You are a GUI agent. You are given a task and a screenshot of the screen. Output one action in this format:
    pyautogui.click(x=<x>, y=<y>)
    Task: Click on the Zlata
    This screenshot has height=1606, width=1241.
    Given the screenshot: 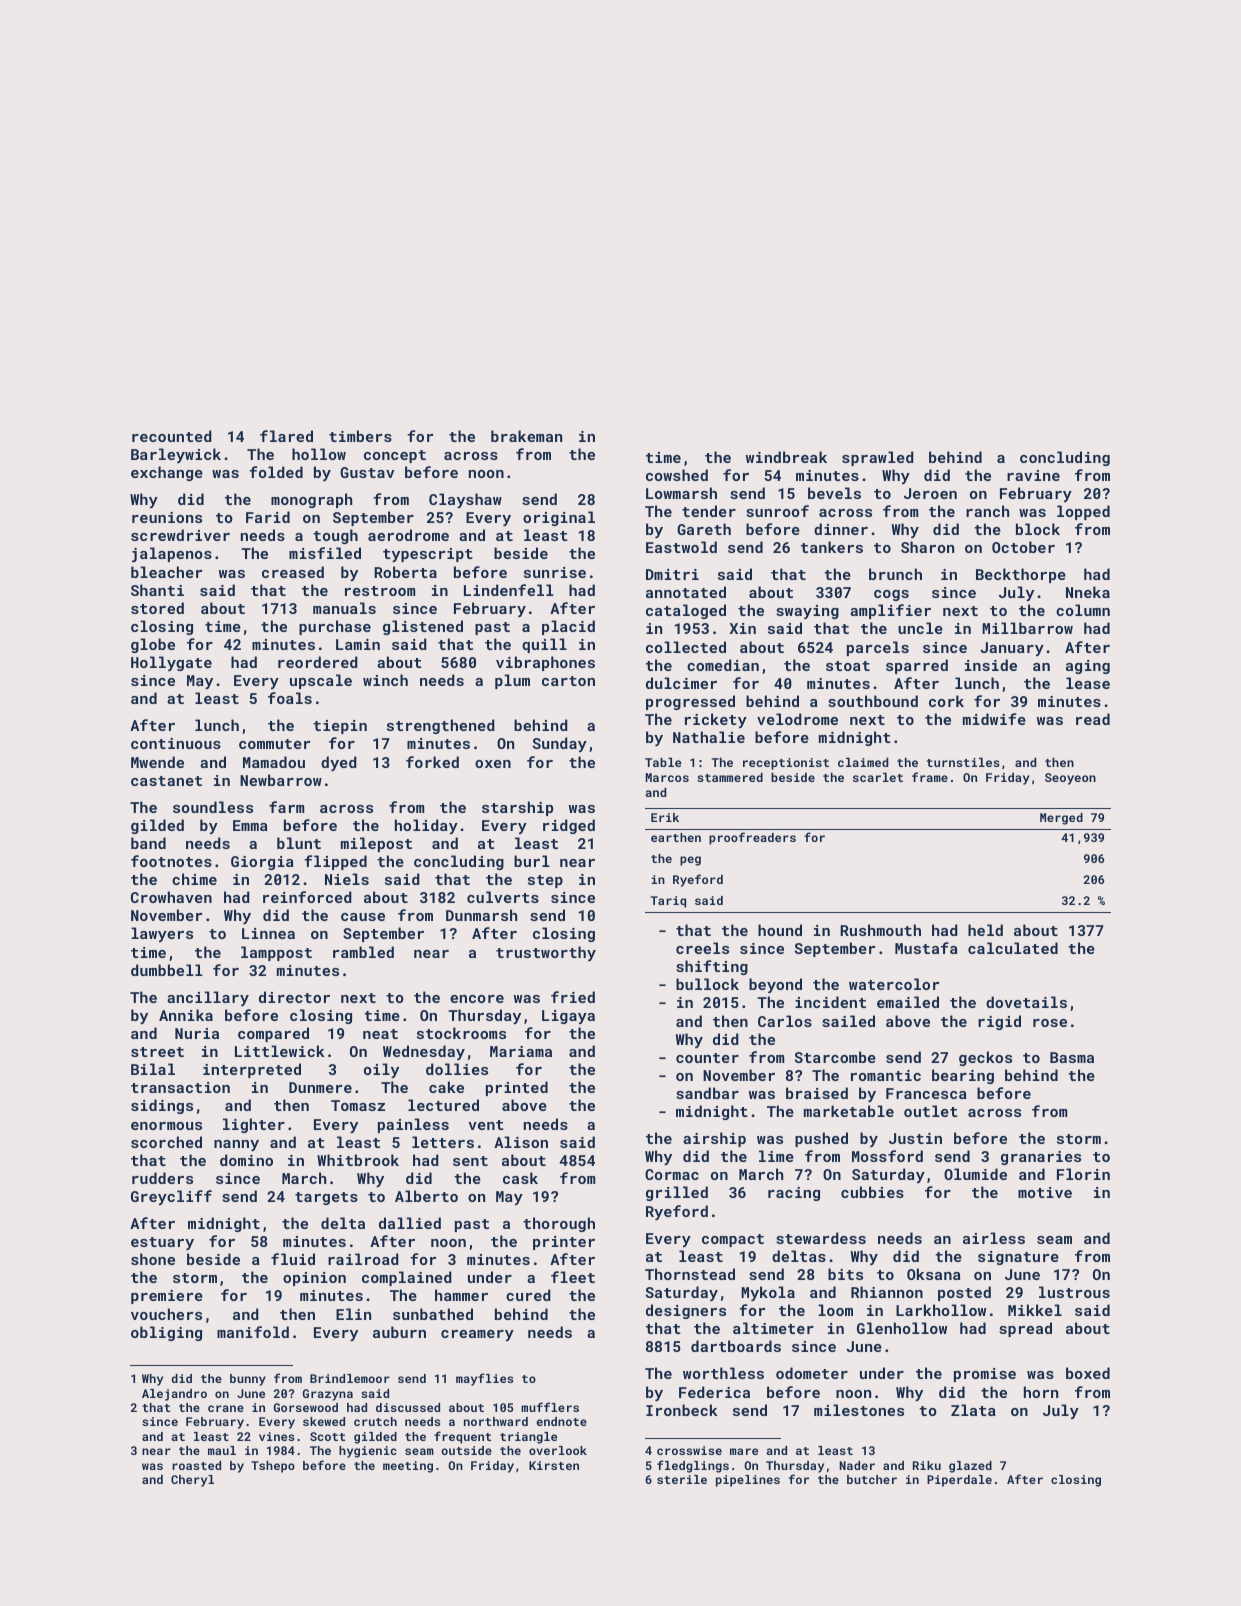 What is the action you would take?
    pyautogui.click(x=973, y=1410)
